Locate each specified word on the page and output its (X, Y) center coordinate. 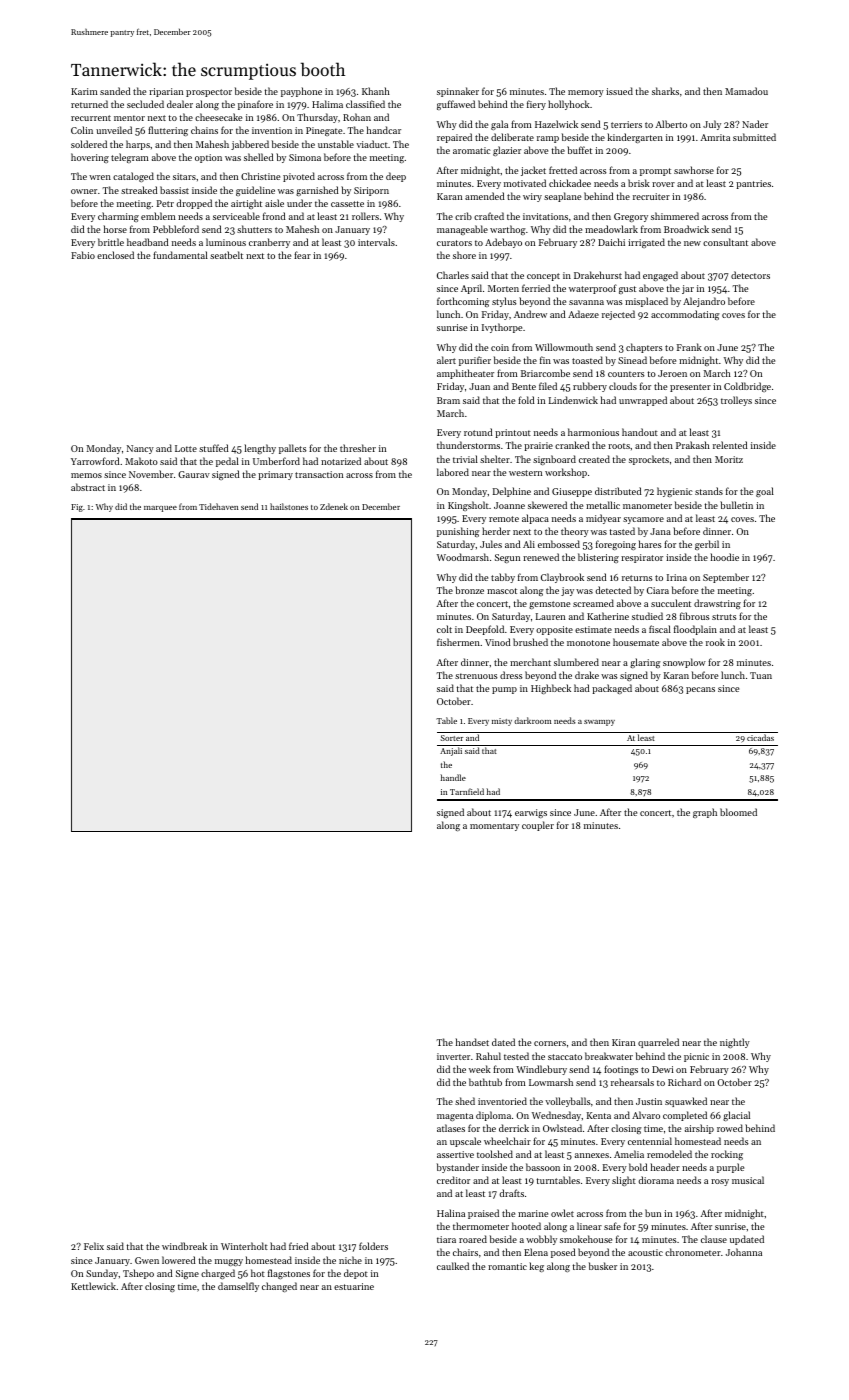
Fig (77, 508)
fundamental (180, 255)
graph (705, 813)
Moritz (729, 459)
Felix (94, 1246)
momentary (494, 827)
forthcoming (463, 302)
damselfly (238, 1287)
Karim (84, 91)
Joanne (509, 505)
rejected (618, 315)
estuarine (354, 1286)
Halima (327, 104)
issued (619, 91)
